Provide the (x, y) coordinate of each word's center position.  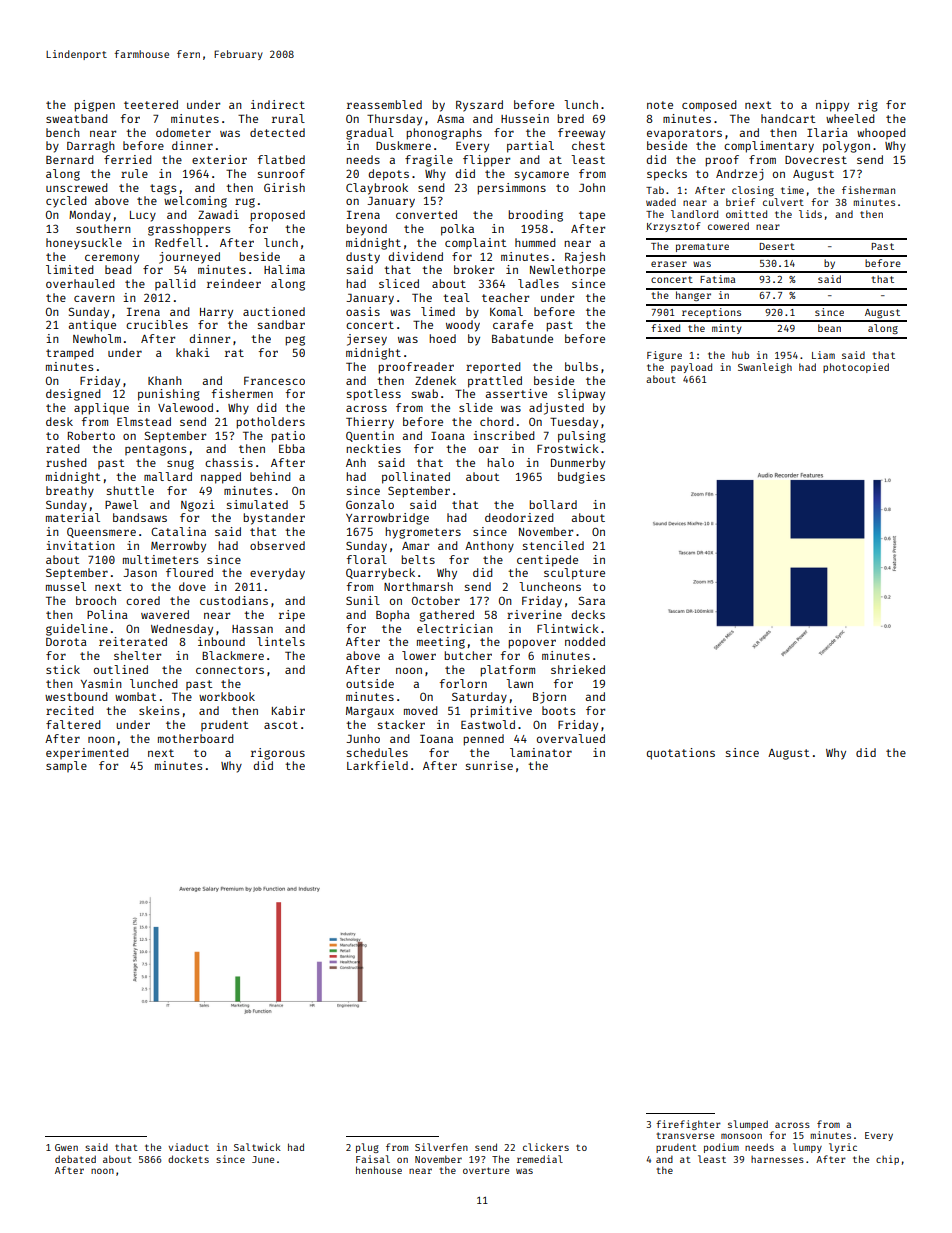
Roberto (91, 435)
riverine (534, 614)
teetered (151, 104)
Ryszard (479, 106)
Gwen (66, 1147)
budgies (581, 478)
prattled (495, 382)
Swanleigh (765, 368)
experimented (87, 753)
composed (709, 105)
